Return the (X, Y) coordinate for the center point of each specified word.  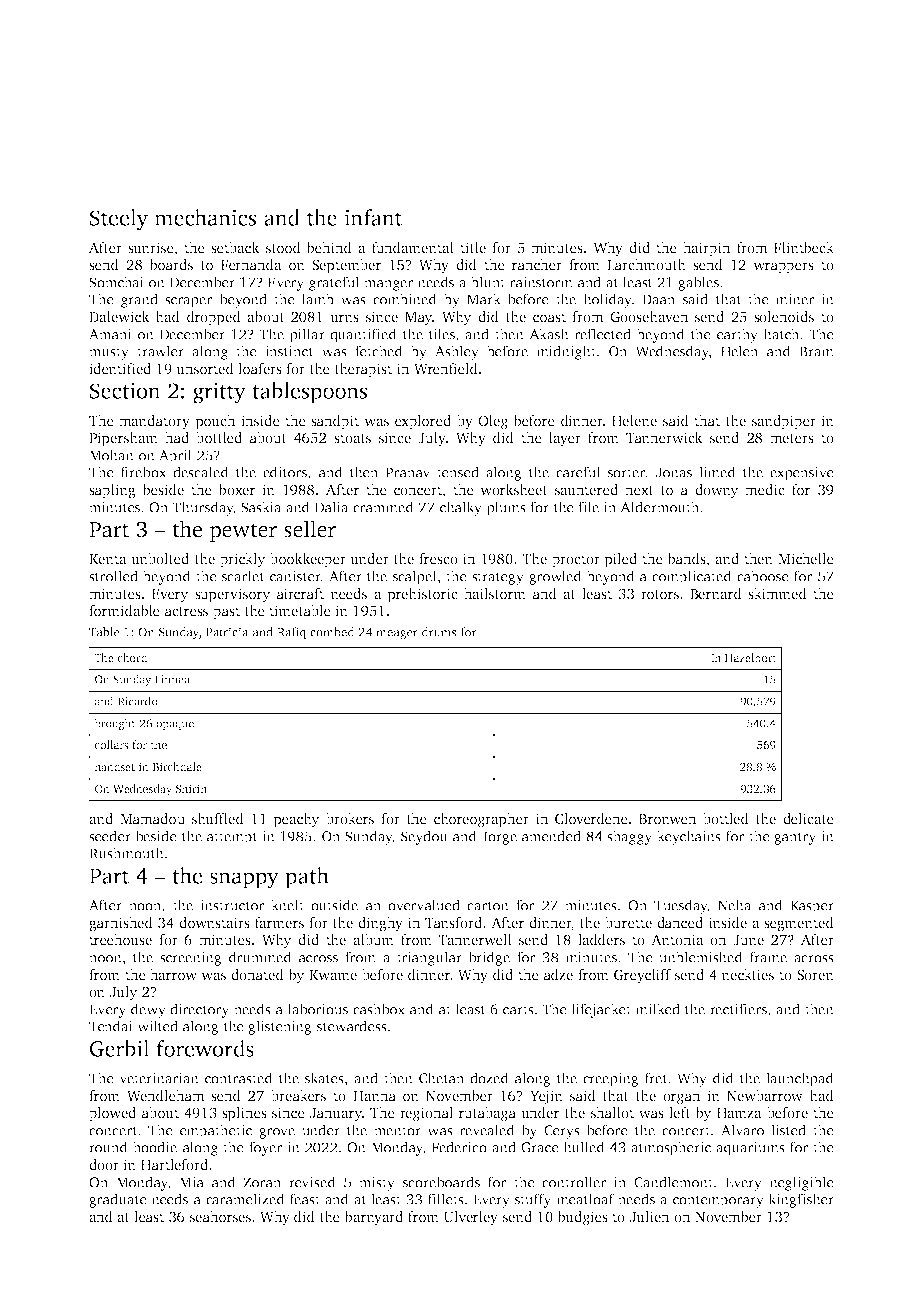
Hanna (374, 1096)
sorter (626, 473)
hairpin (706, 249)
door (104, 1164)
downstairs (214, 922)
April (175, 456)
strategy (498, 578)
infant (373, 217)
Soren (815, 975)
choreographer (481, 820)
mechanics (205, 217)
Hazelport (751, 659)
